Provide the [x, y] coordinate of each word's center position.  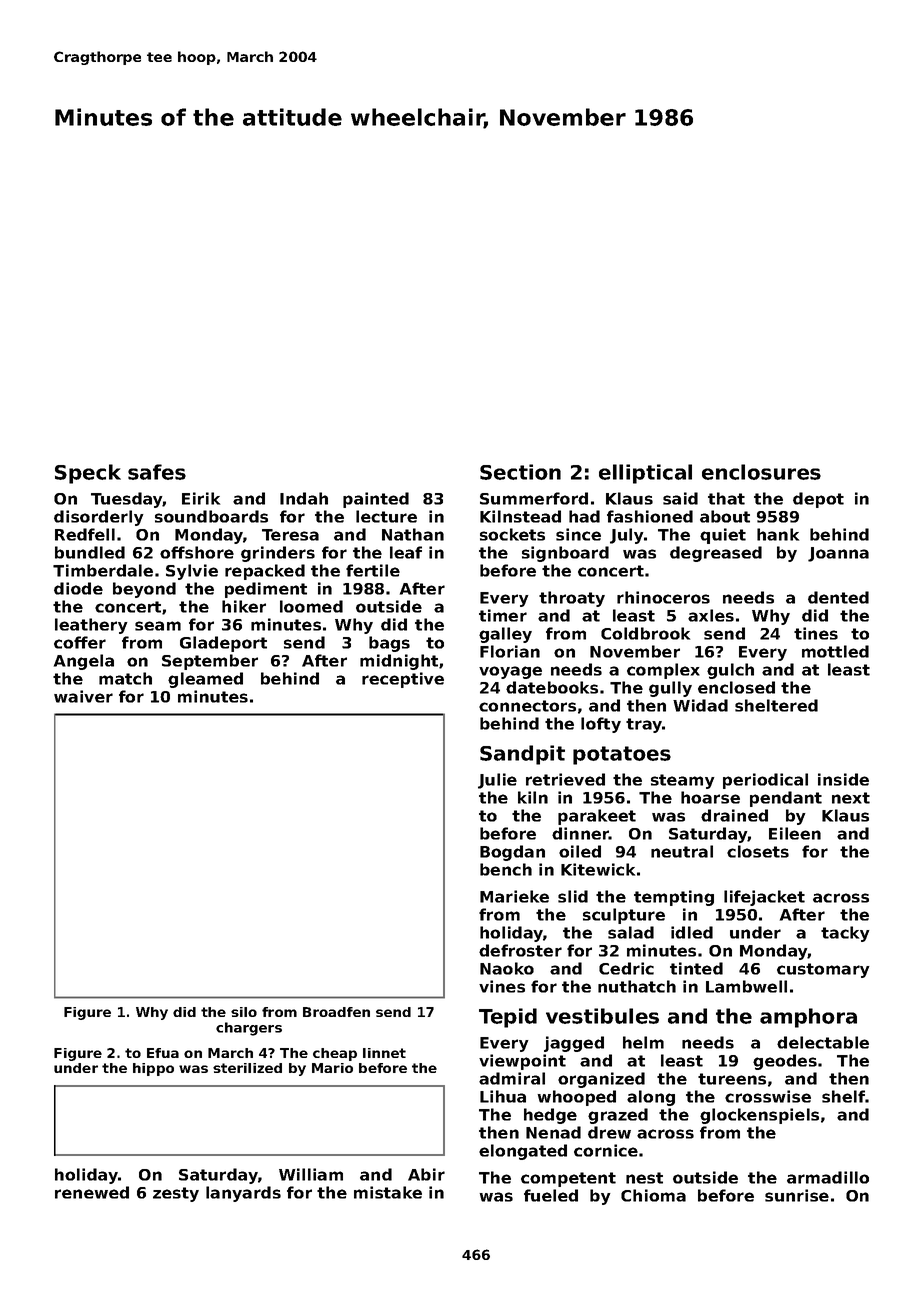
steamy [683, 781]
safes [157, 472]
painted [376, 500]
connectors [527, 706]
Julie [497, 781]
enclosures [761, 472]
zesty [176, 1194]
